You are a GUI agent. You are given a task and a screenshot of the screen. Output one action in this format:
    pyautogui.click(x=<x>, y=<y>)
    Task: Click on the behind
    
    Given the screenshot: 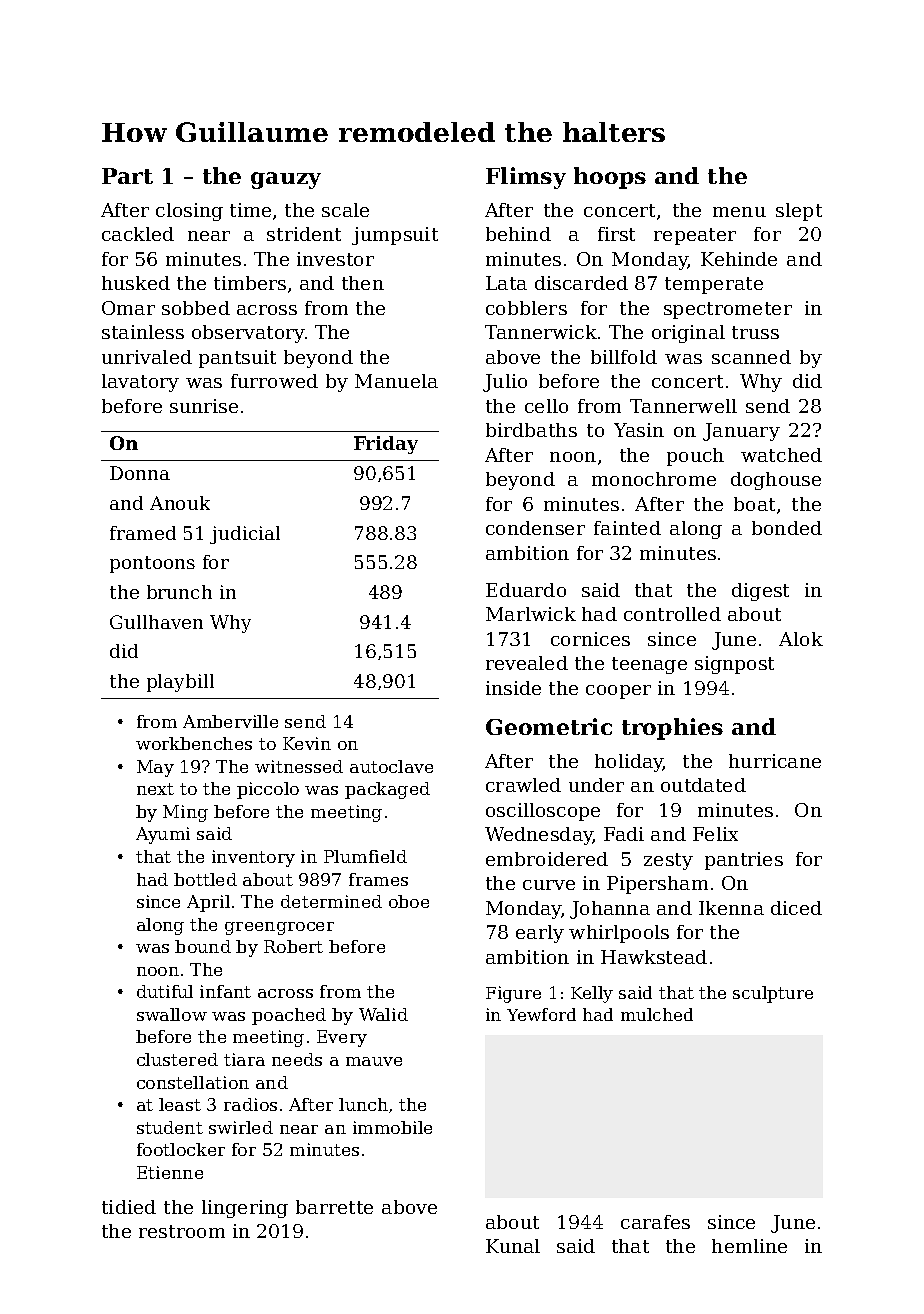 What is the action you would take?
    pyautogui.click(x=518, y=234)
